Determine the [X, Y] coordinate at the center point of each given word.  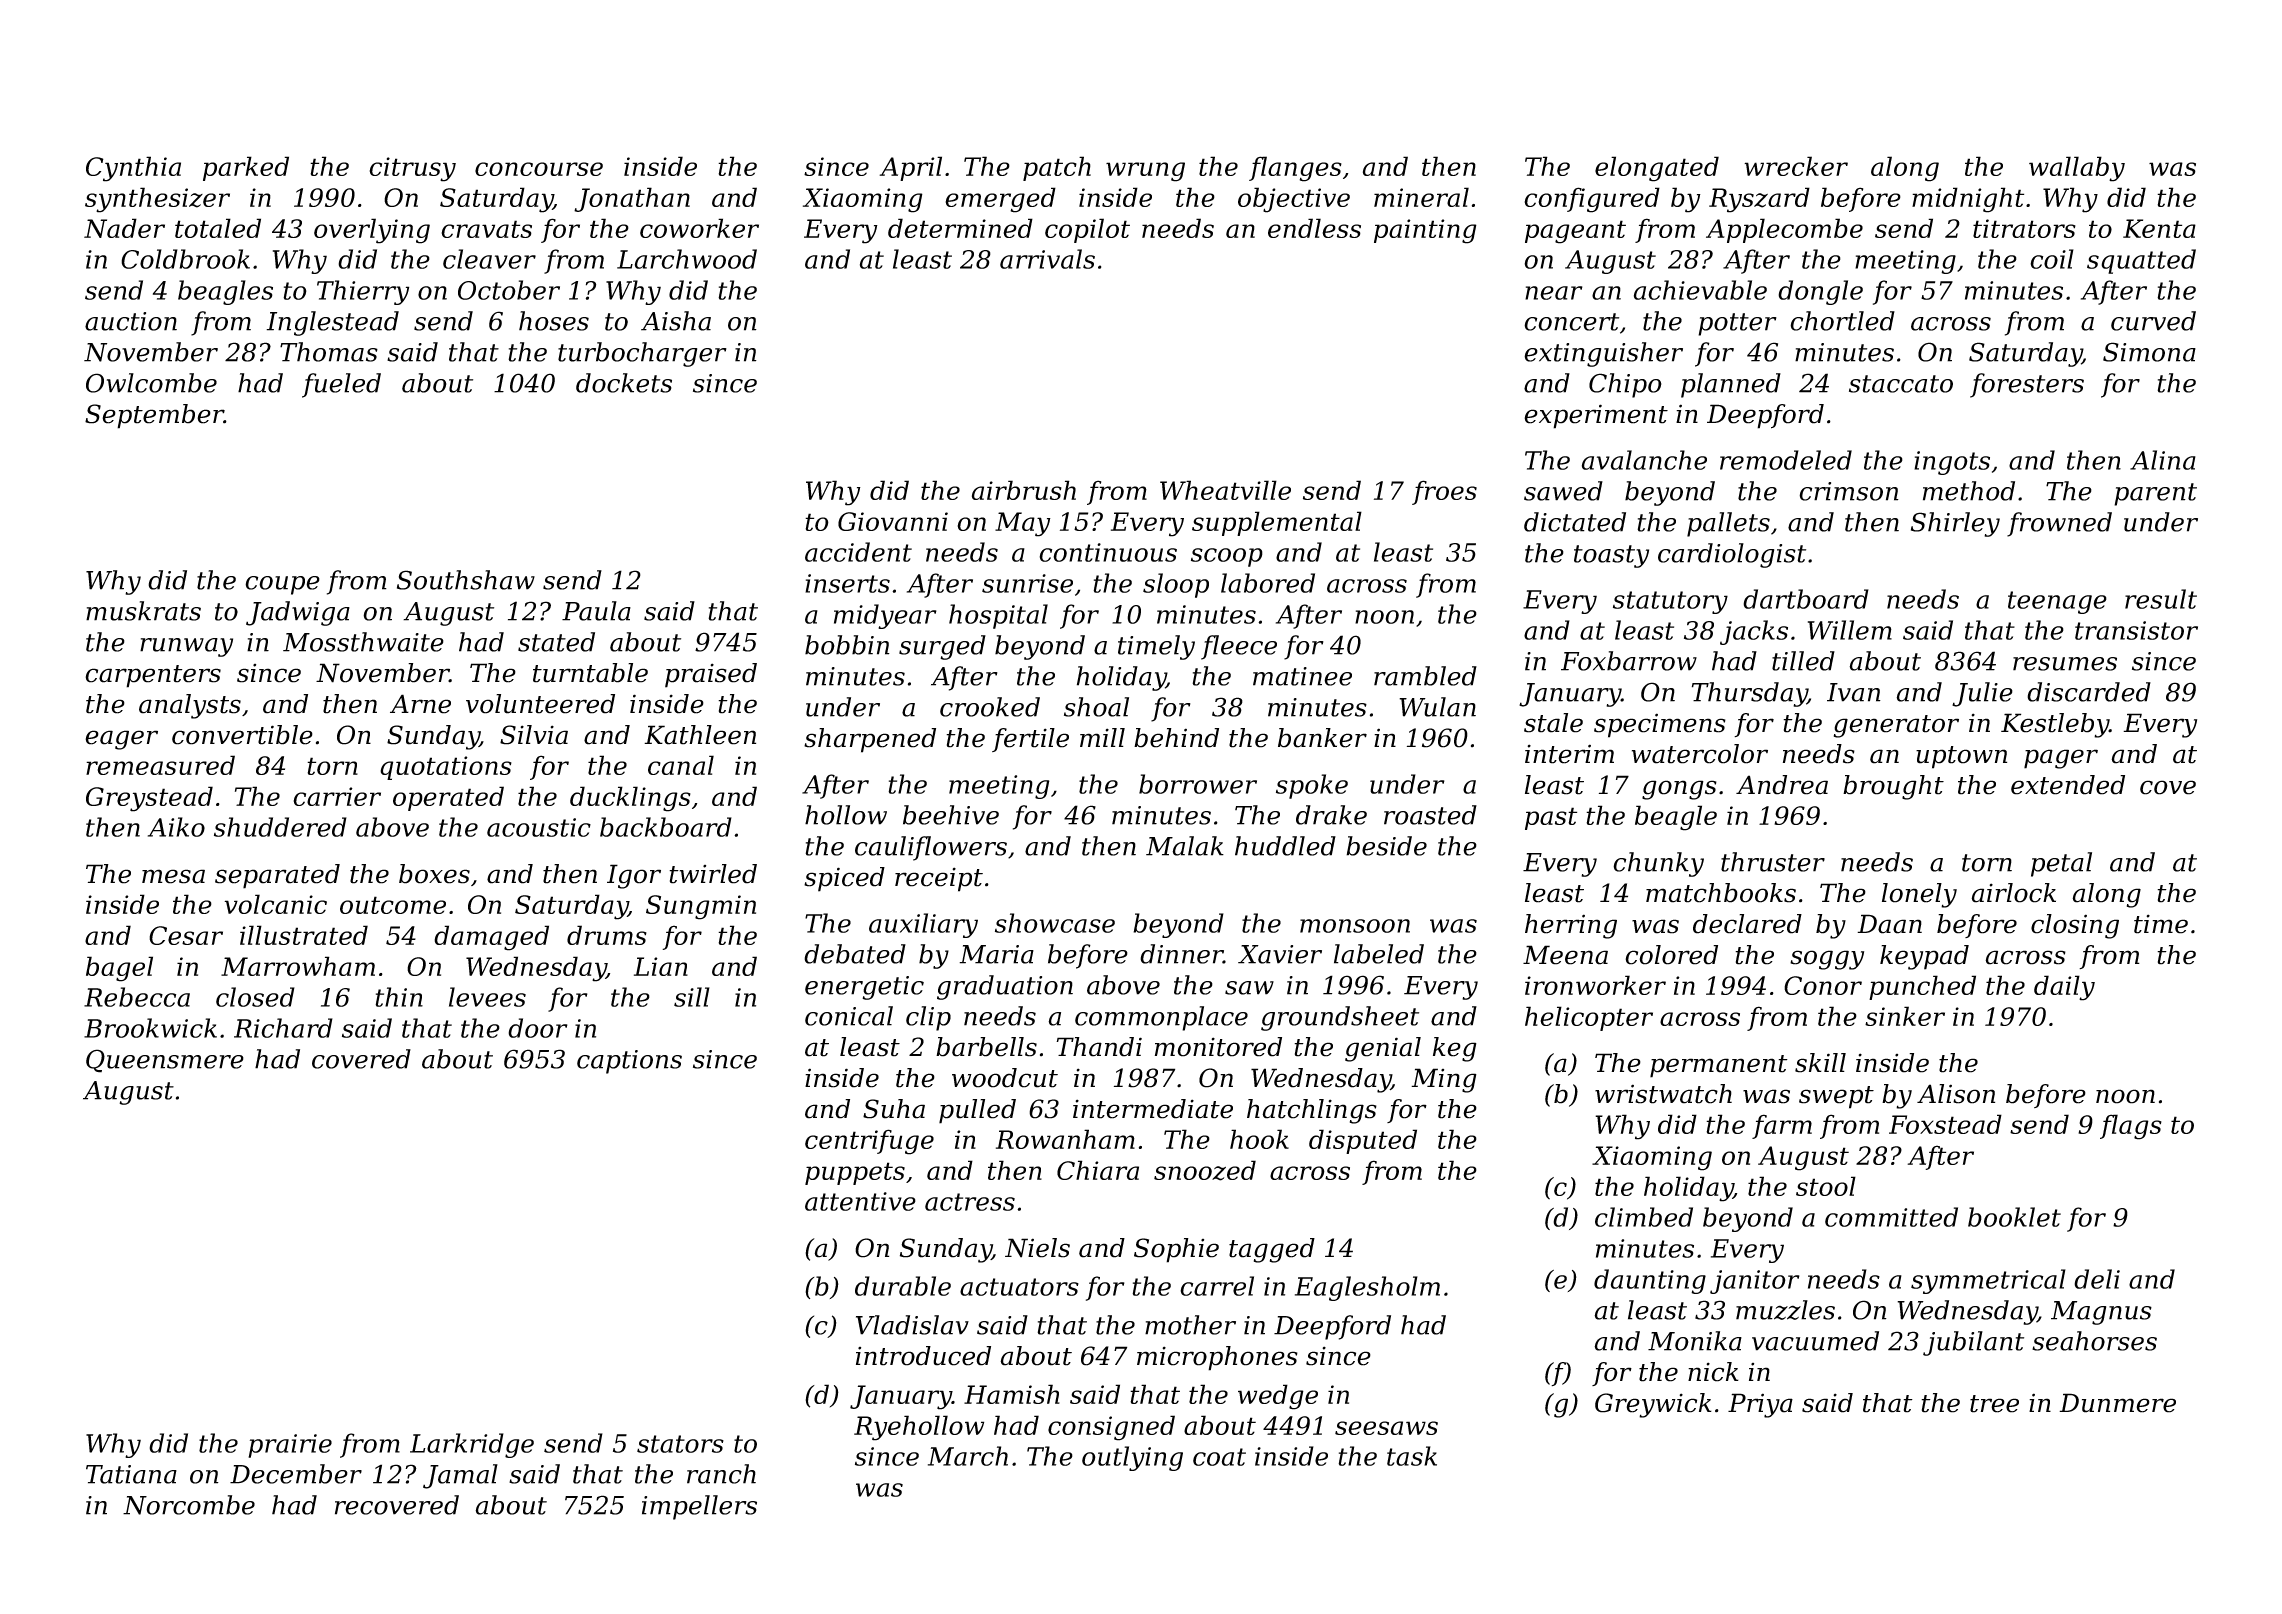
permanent [1719, 1066]
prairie [290, 1446]
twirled [713, 874]
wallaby [2077, 169]
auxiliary [923, 925]
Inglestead [332, 323]
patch [1057, 168]
